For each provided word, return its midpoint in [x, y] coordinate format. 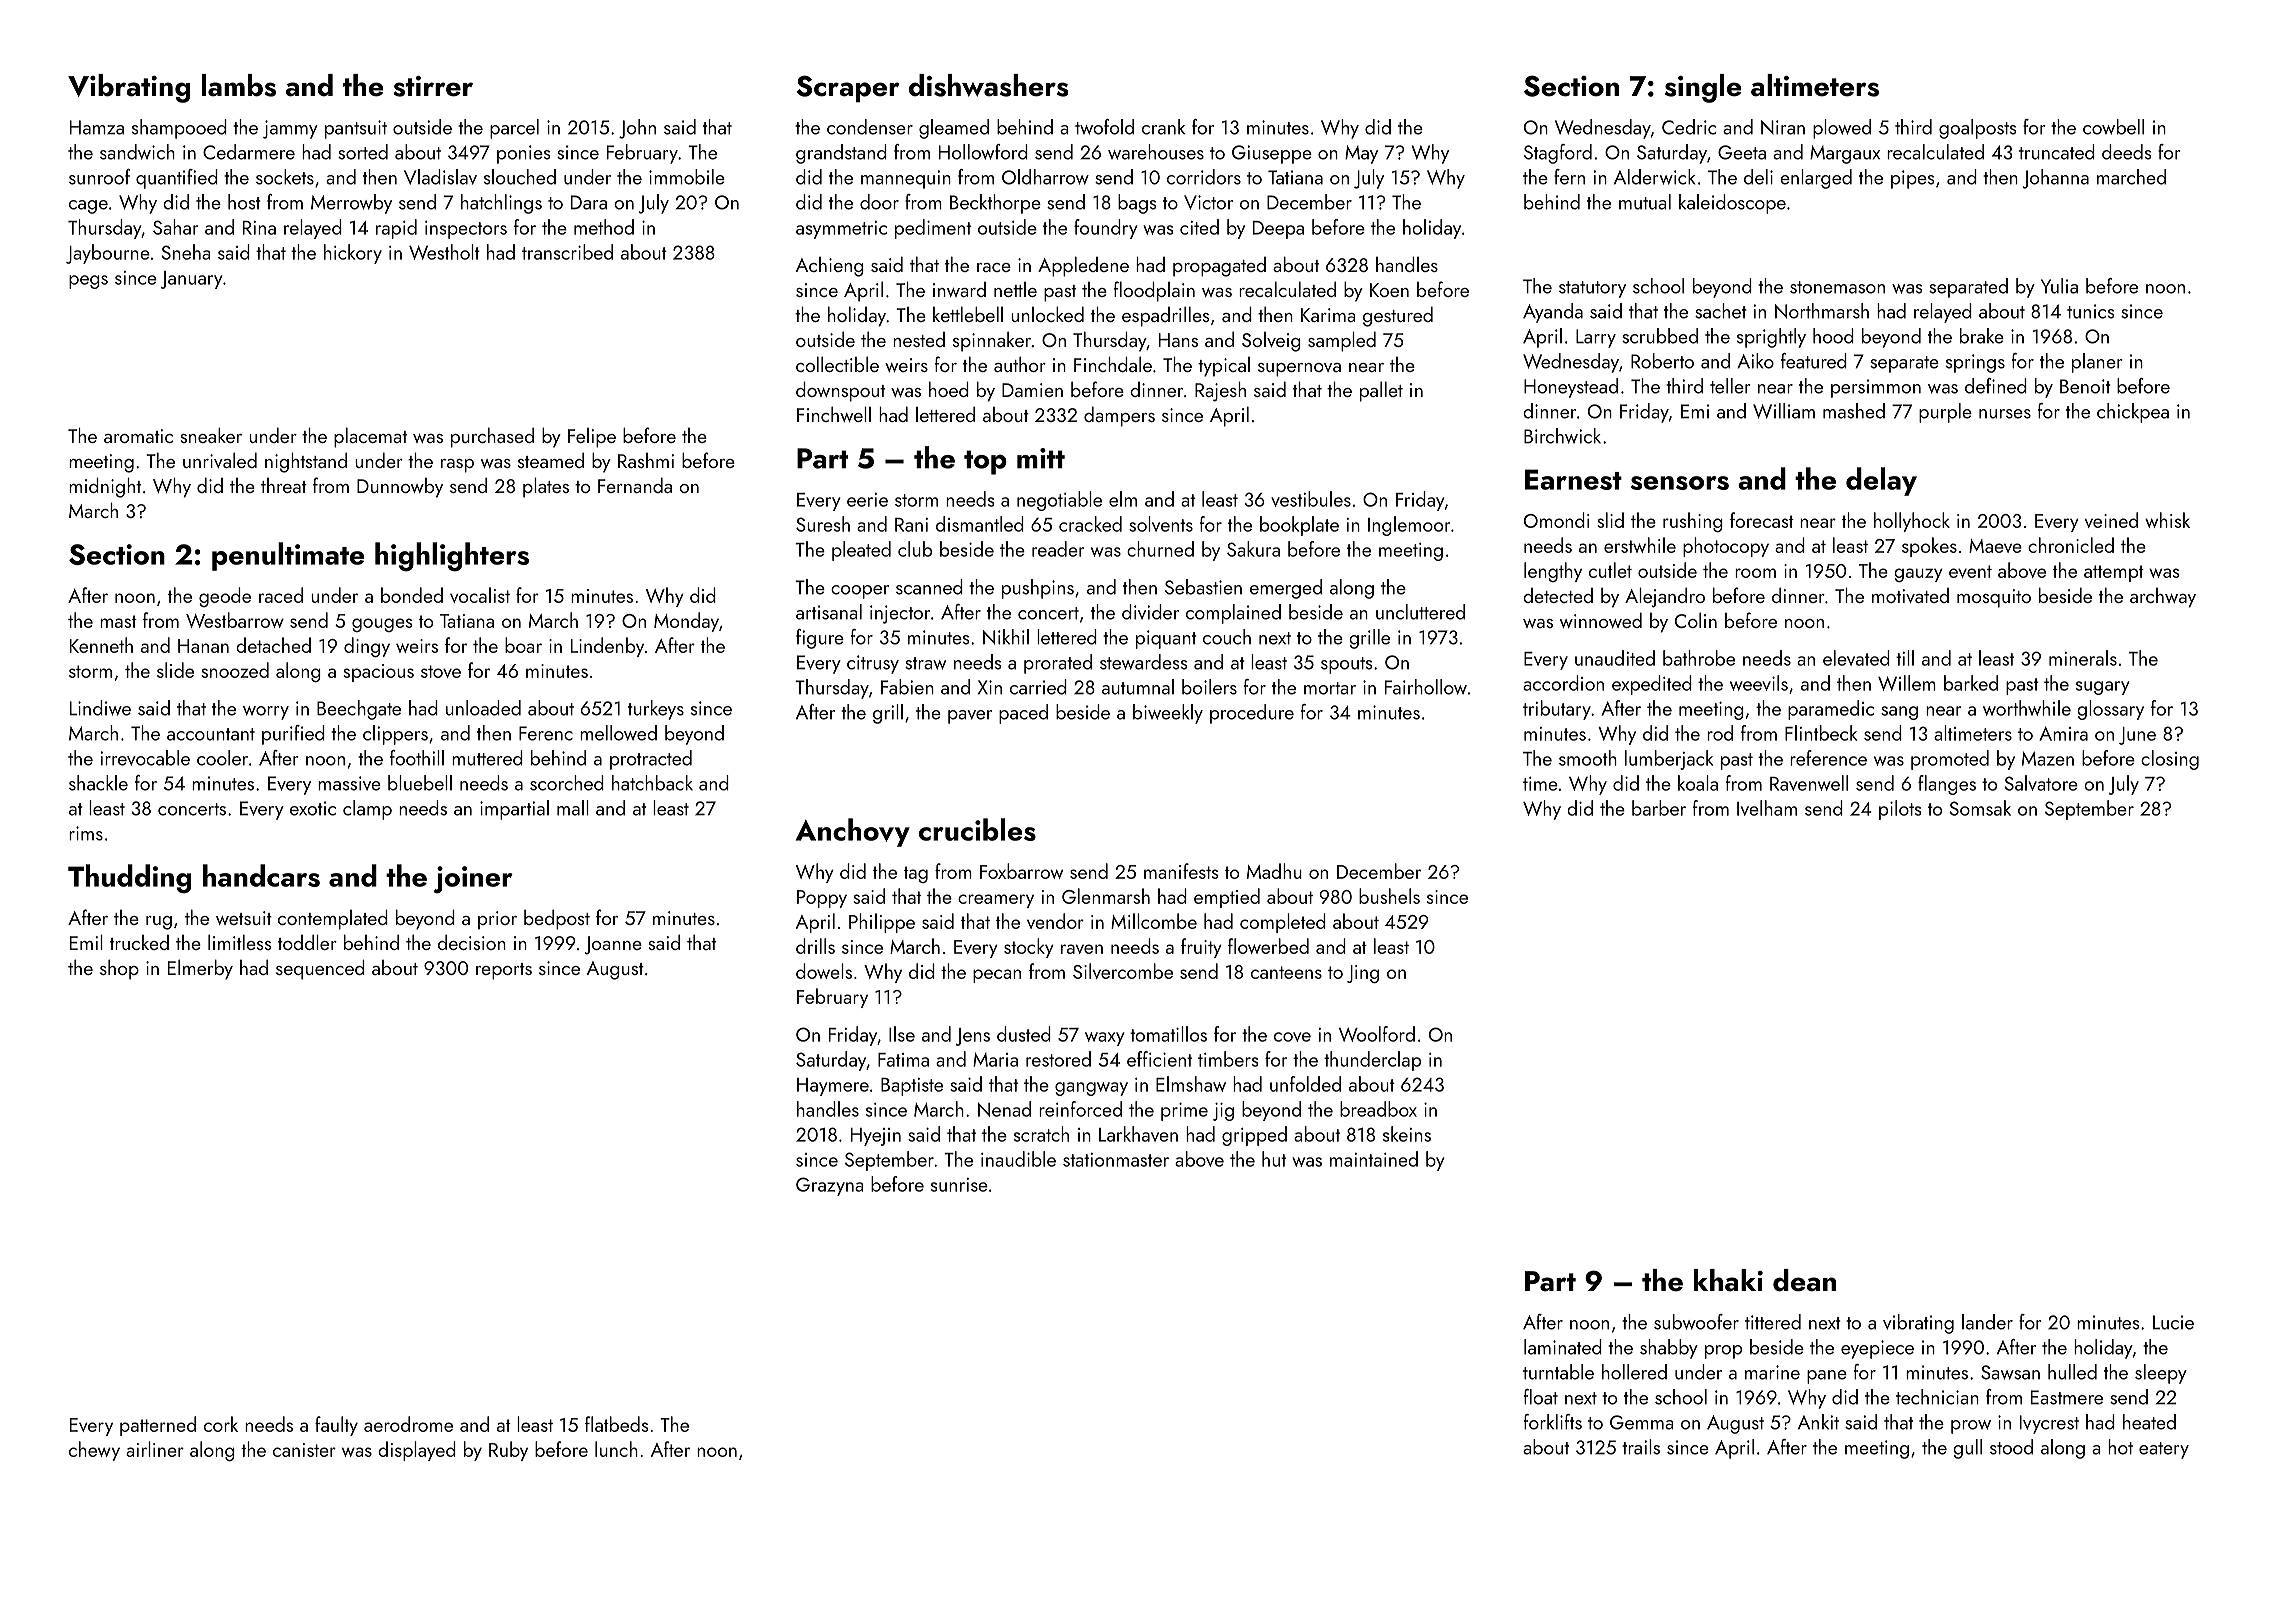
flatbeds [616, 1424]
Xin [990, 687]
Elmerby [200, 969]
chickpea [2133, 413]
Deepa [1278, 230]
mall [573, 808]
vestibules [1311, 499]
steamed [551, 460]
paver [970, 717]
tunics [2091, 311]
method [604, 227]
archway [2163, 598]
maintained [1374, 1159]
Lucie [2173, 1322]
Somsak [1980, 808]
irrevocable [145, 758]
